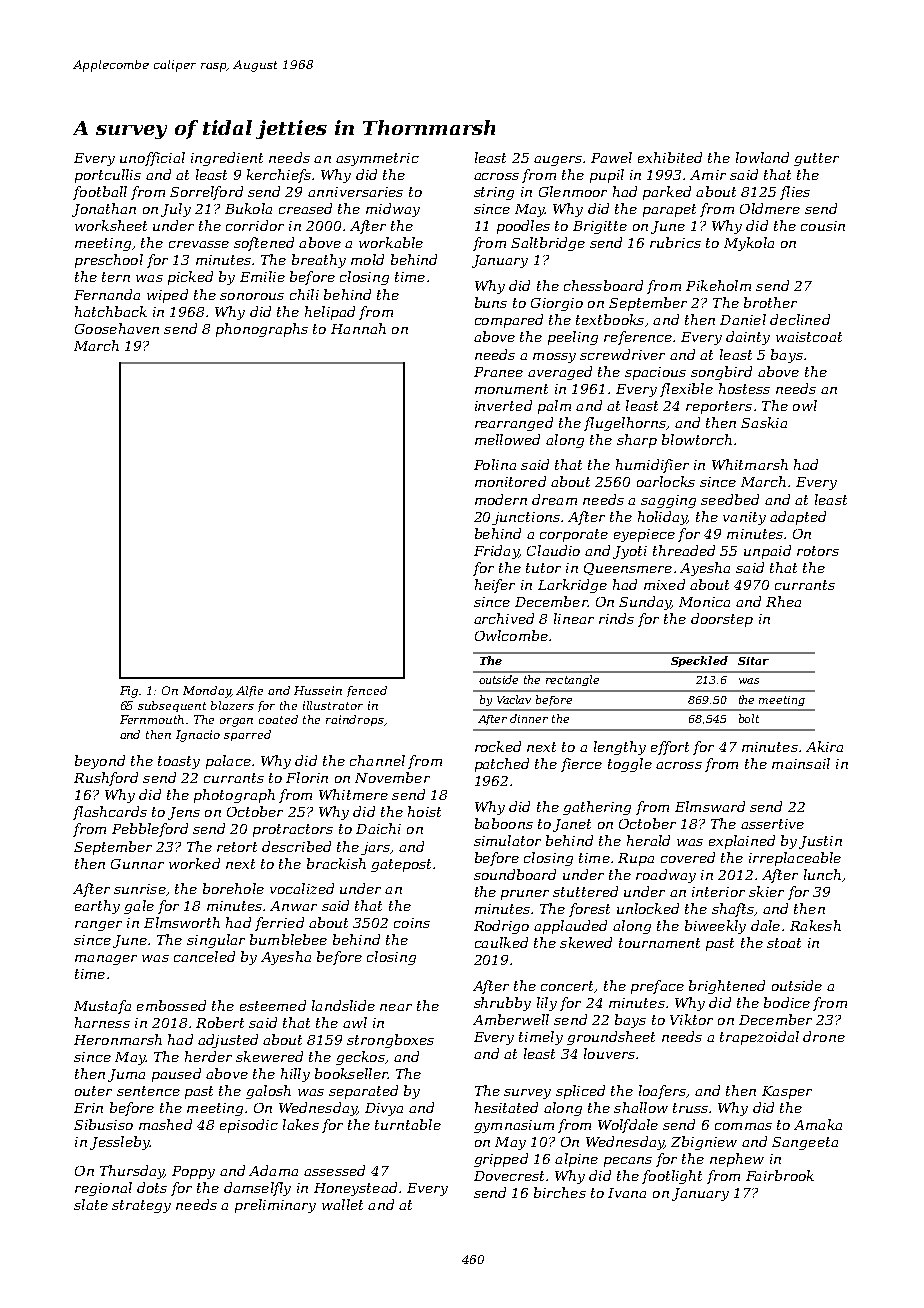 This page has width=924, height=1308. I want to click on bodice, so click(787, 1002).
